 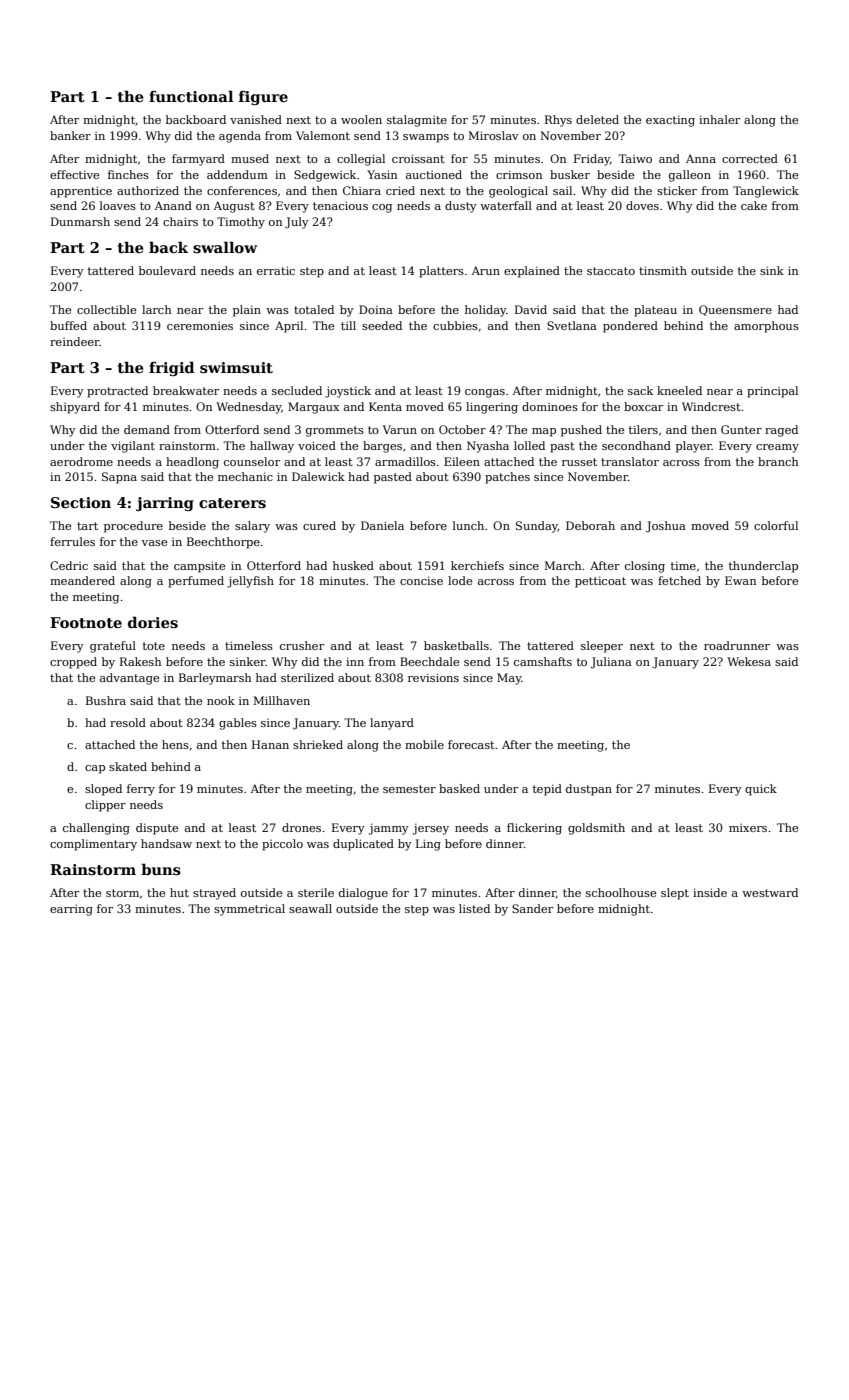 I want to click on Eileen, so click(x=462, y=461).
